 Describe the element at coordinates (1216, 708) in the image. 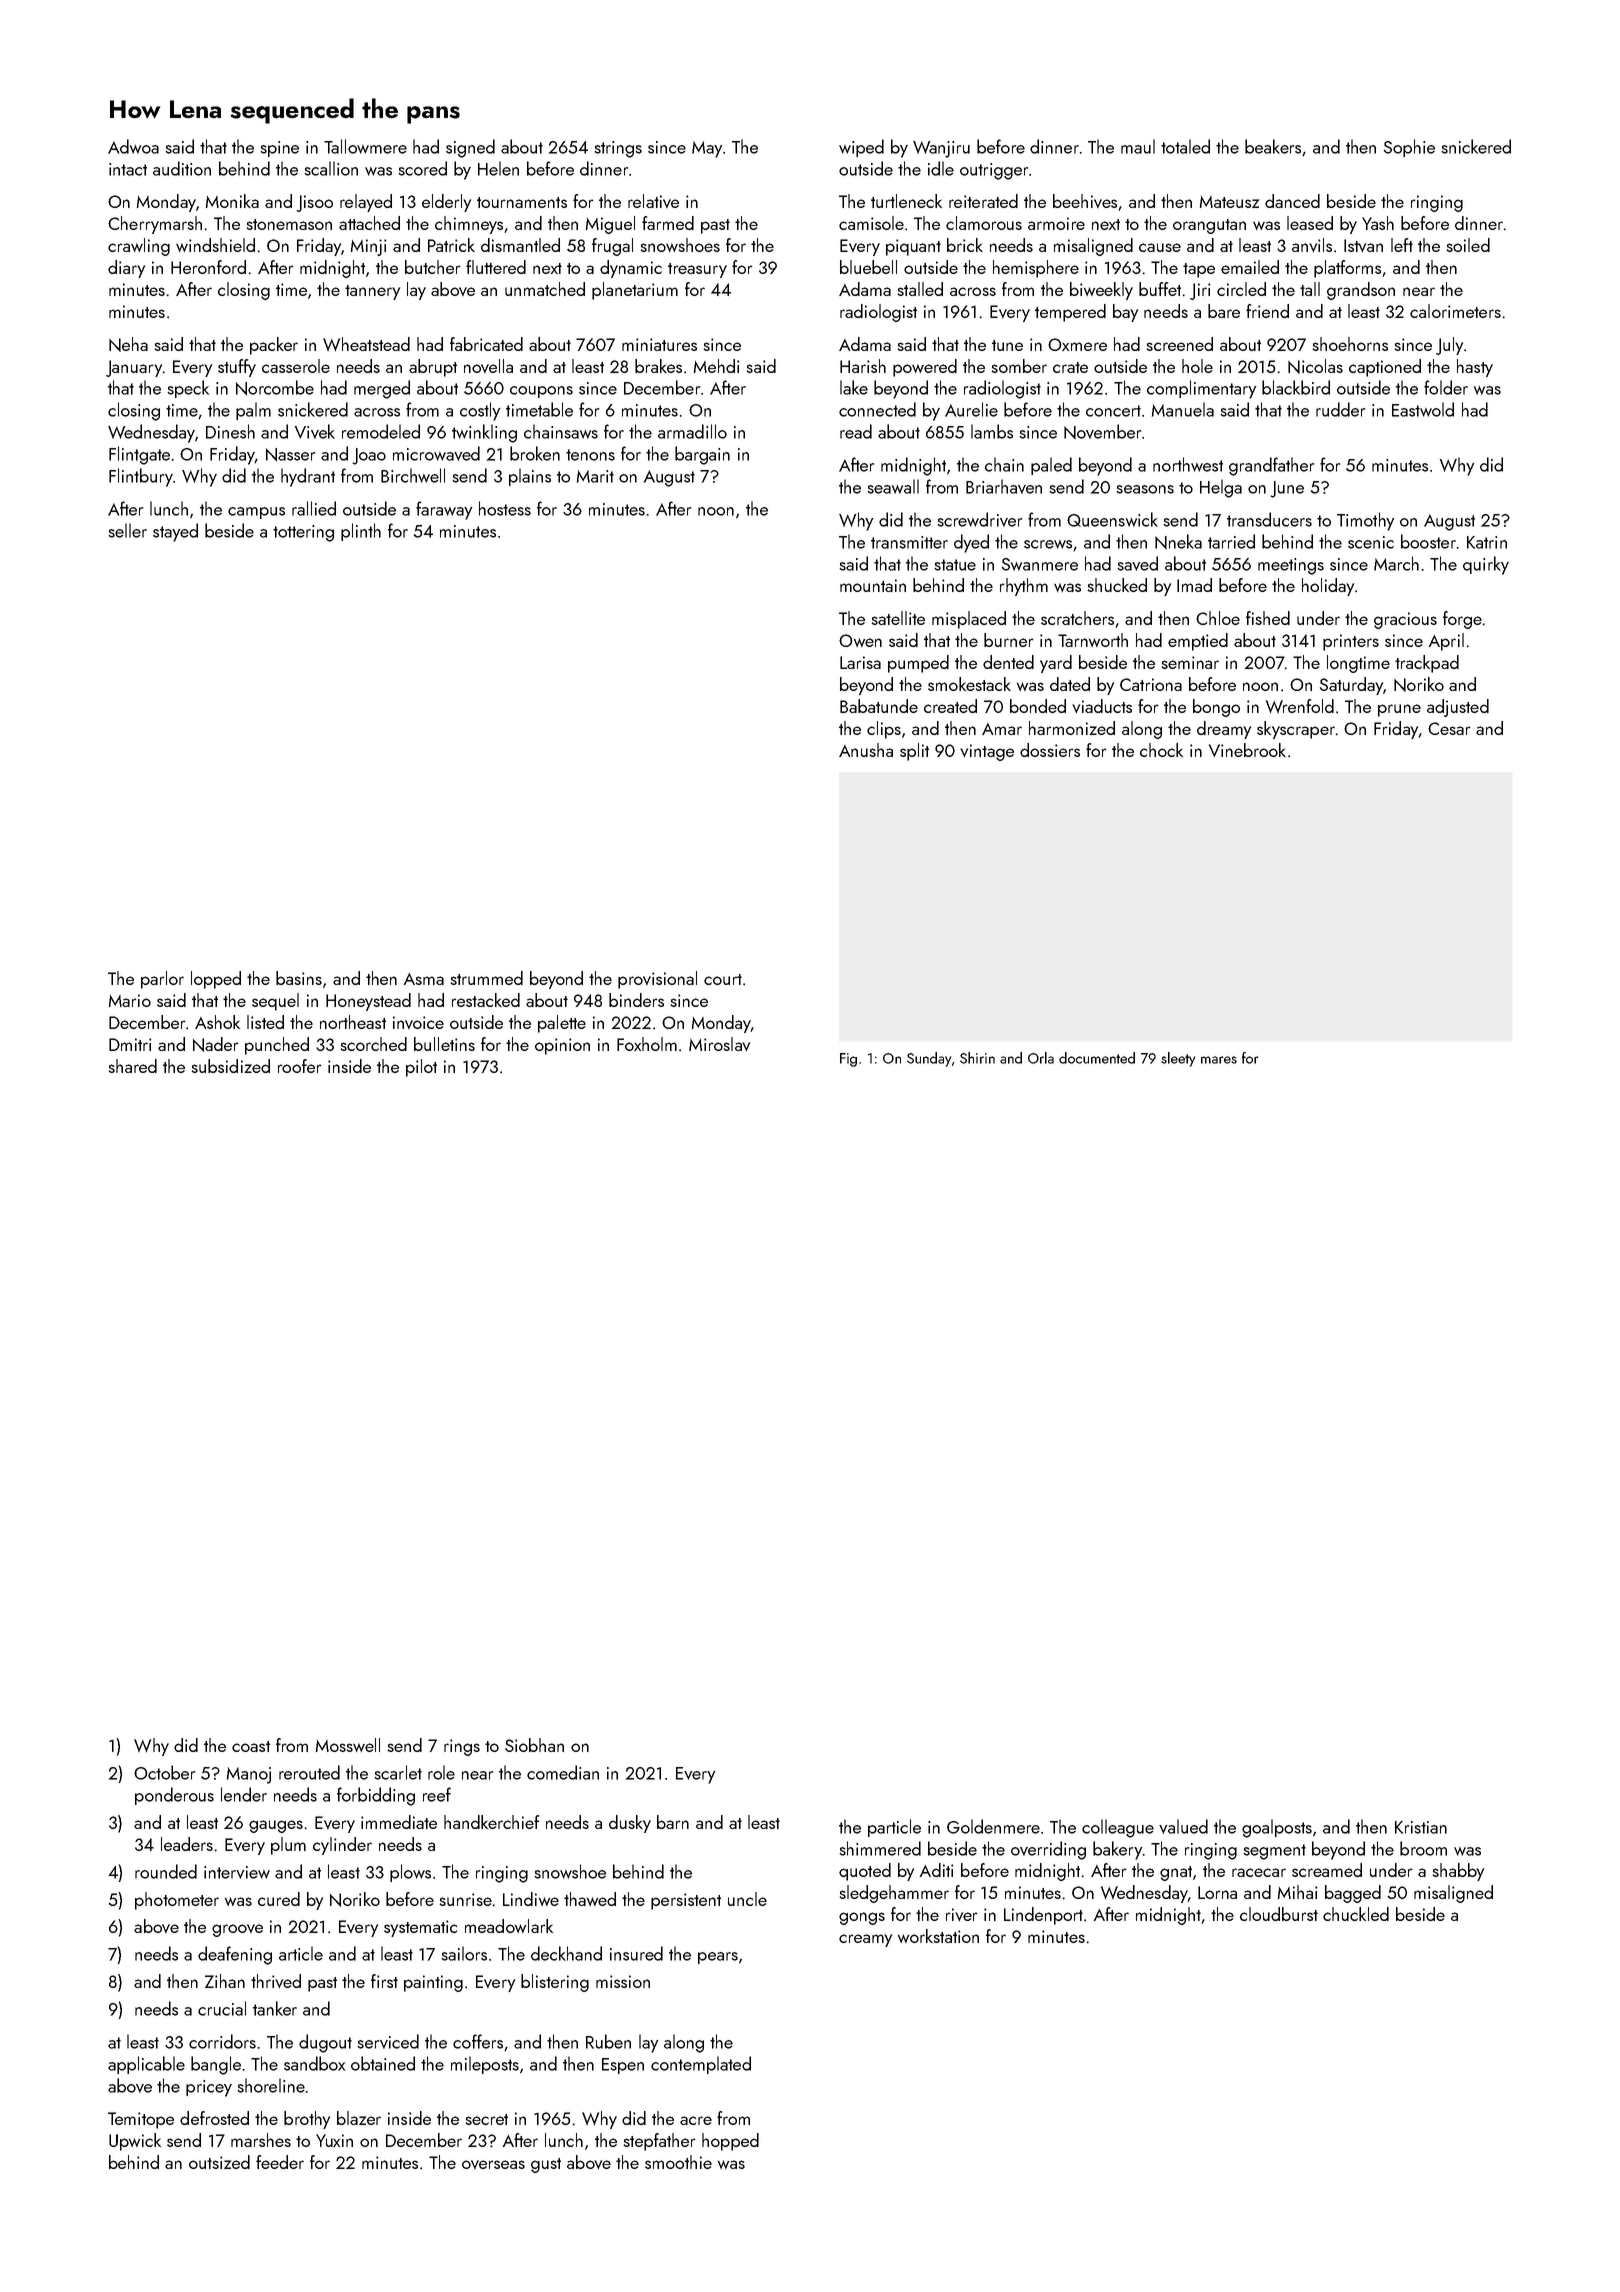

I see `bongo` at that location.
